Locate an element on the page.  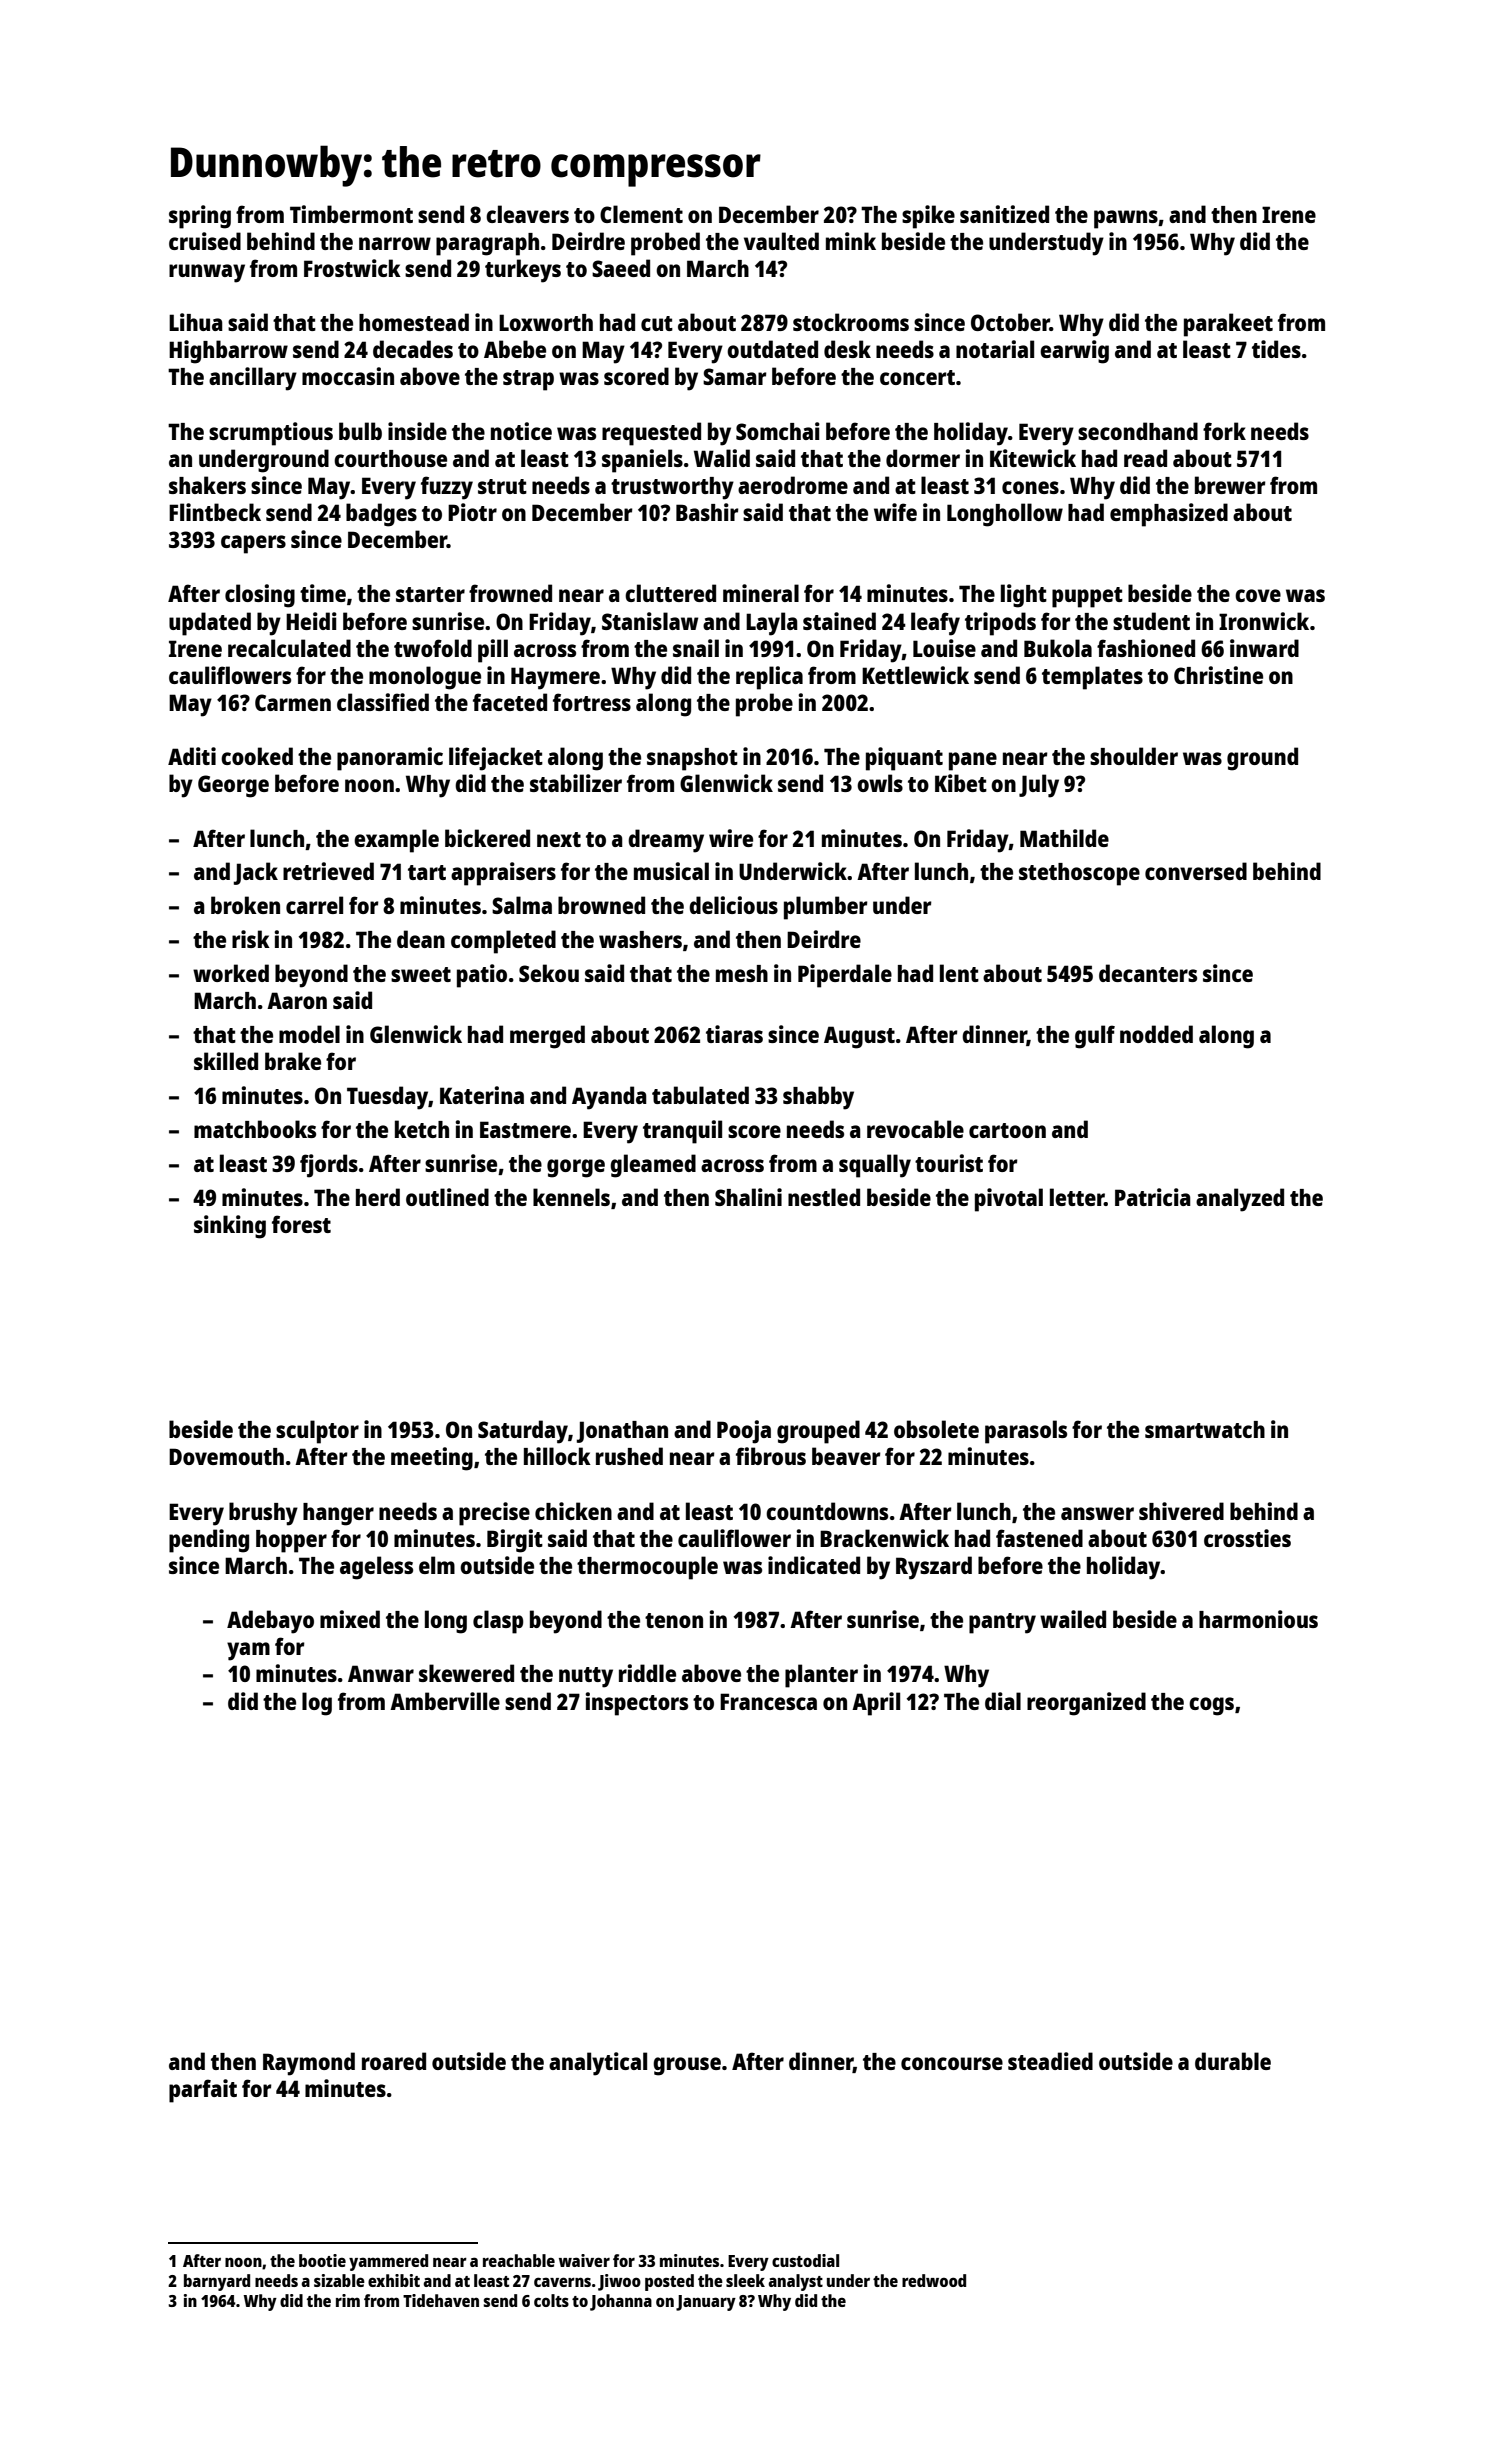
Raymond is located at coordinates (309, 2064).
